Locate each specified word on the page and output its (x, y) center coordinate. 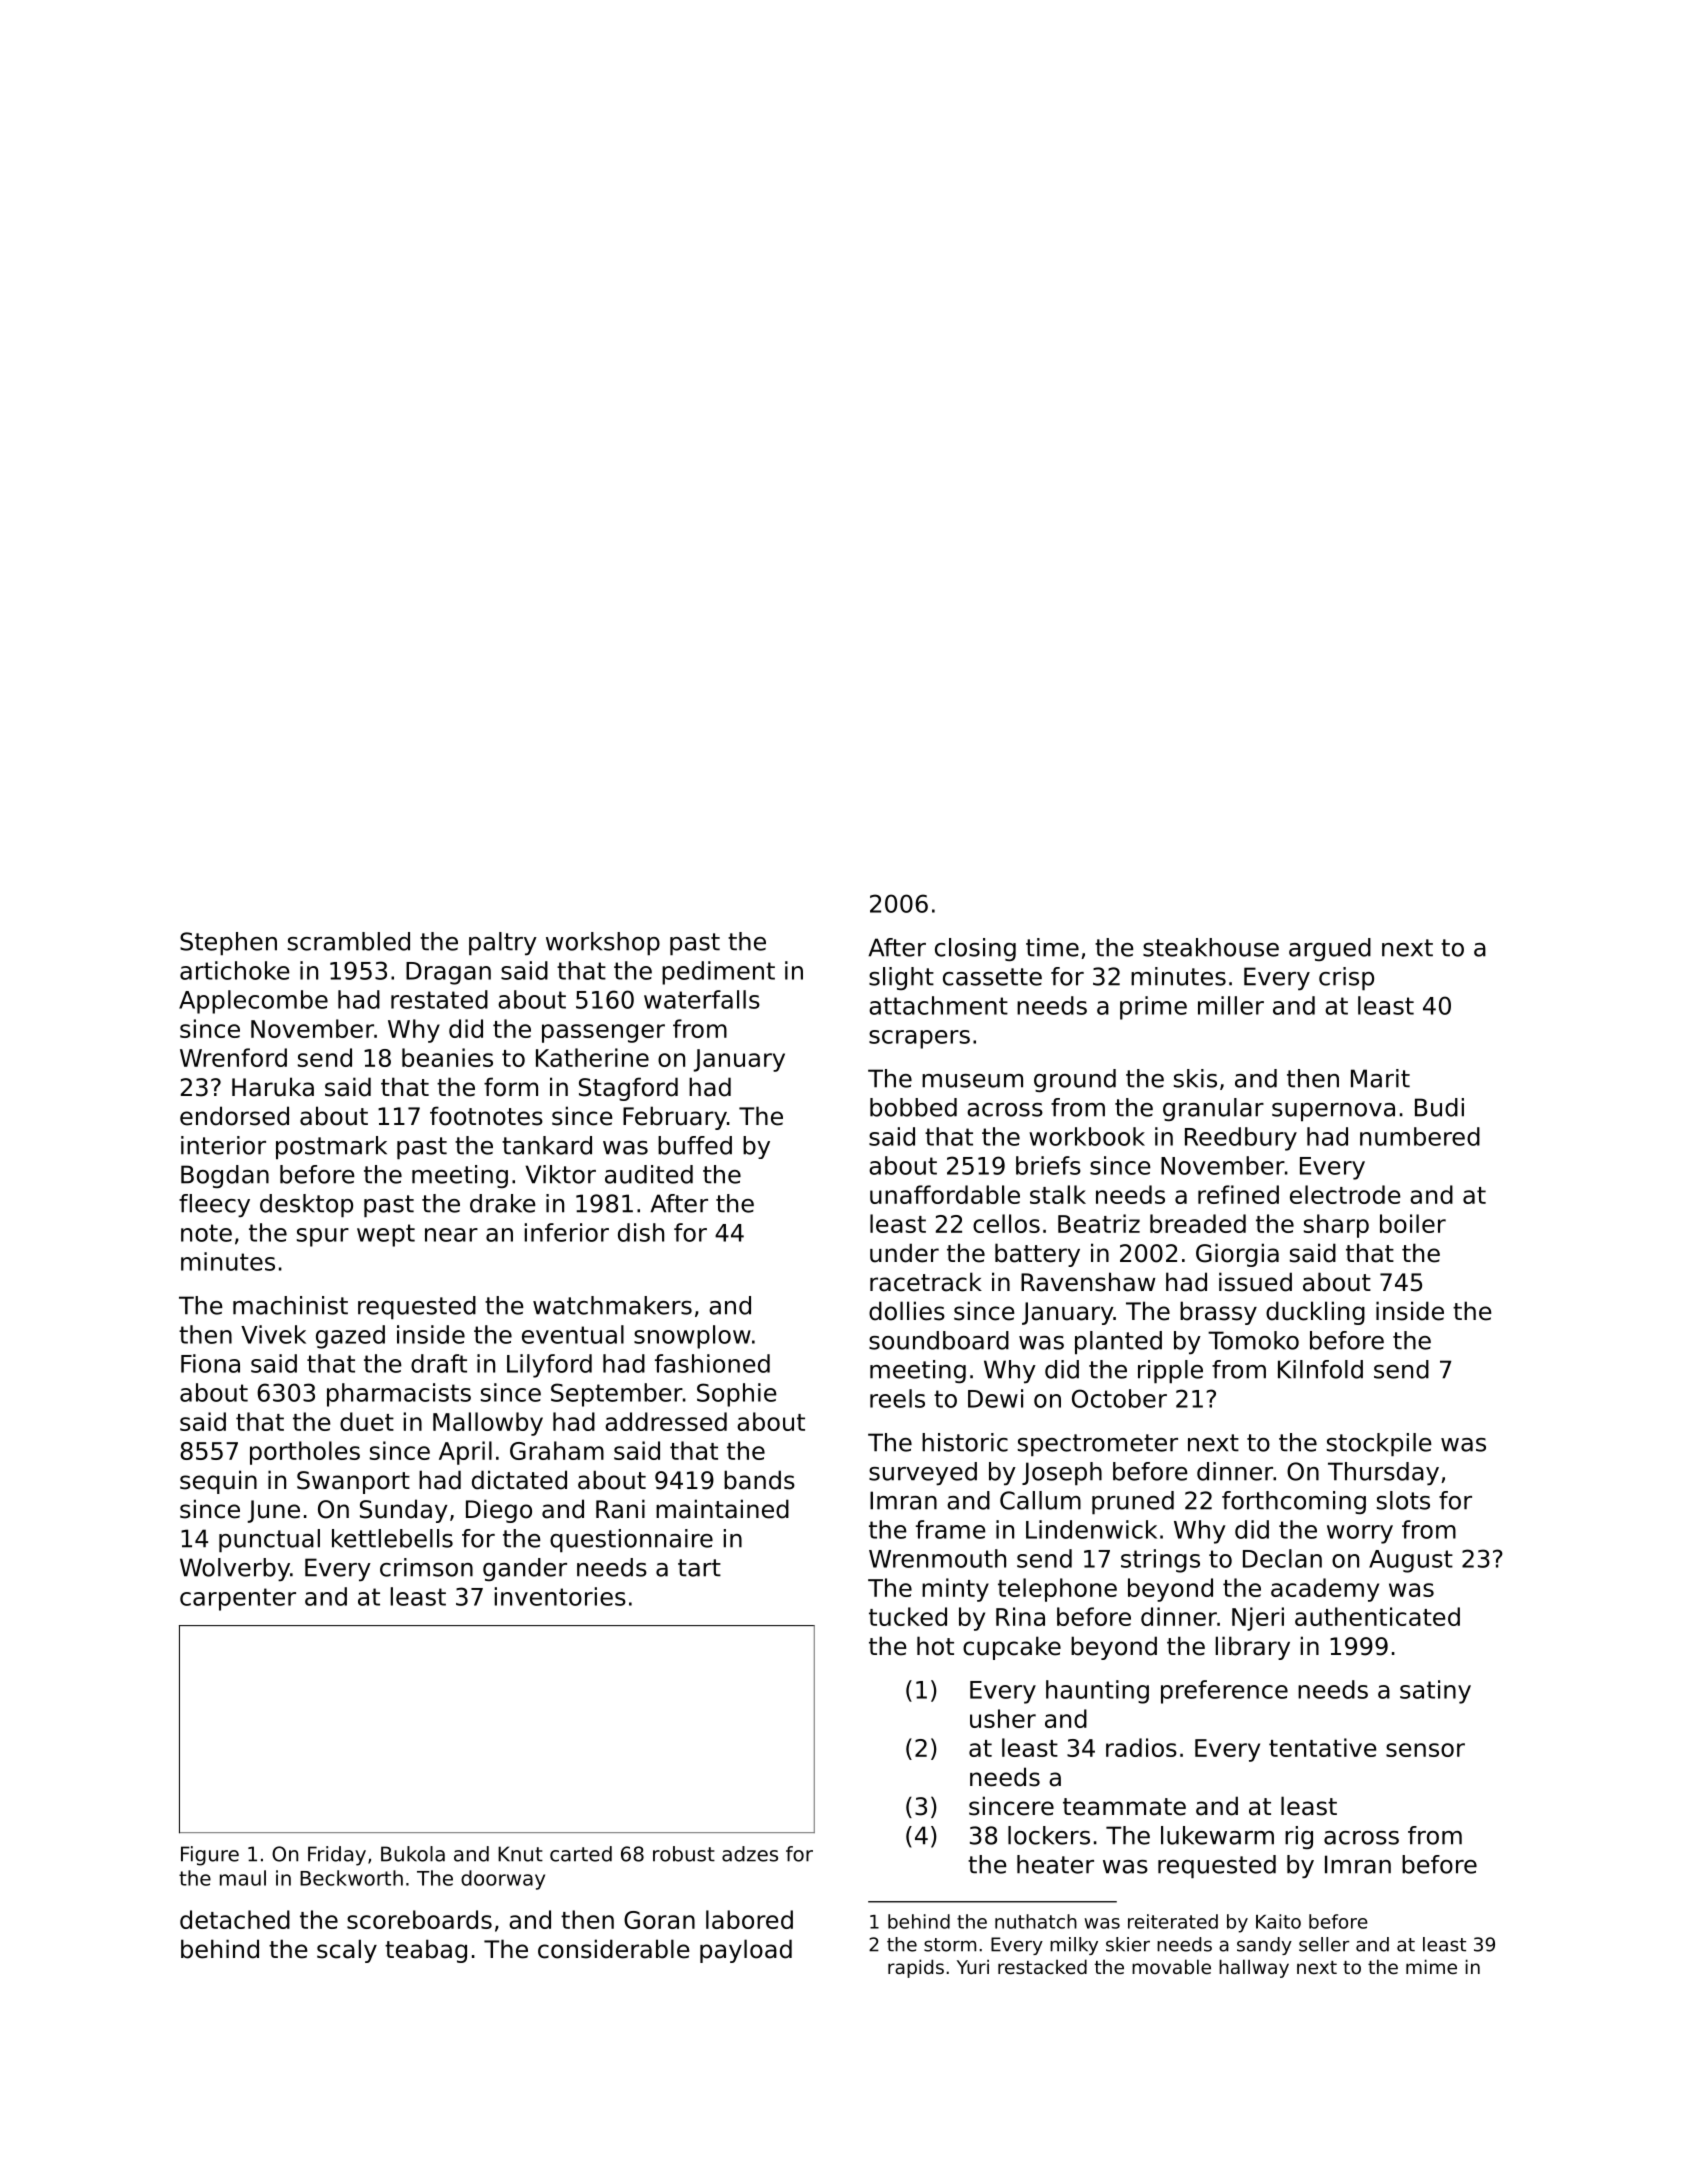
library (1253, 1648)
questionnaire (631, 1541)
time (1052, 947)
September (617, 1395)
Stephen (228, 944)
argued (1330, 949)
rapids (916, 1968)
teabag (426, 1951)
